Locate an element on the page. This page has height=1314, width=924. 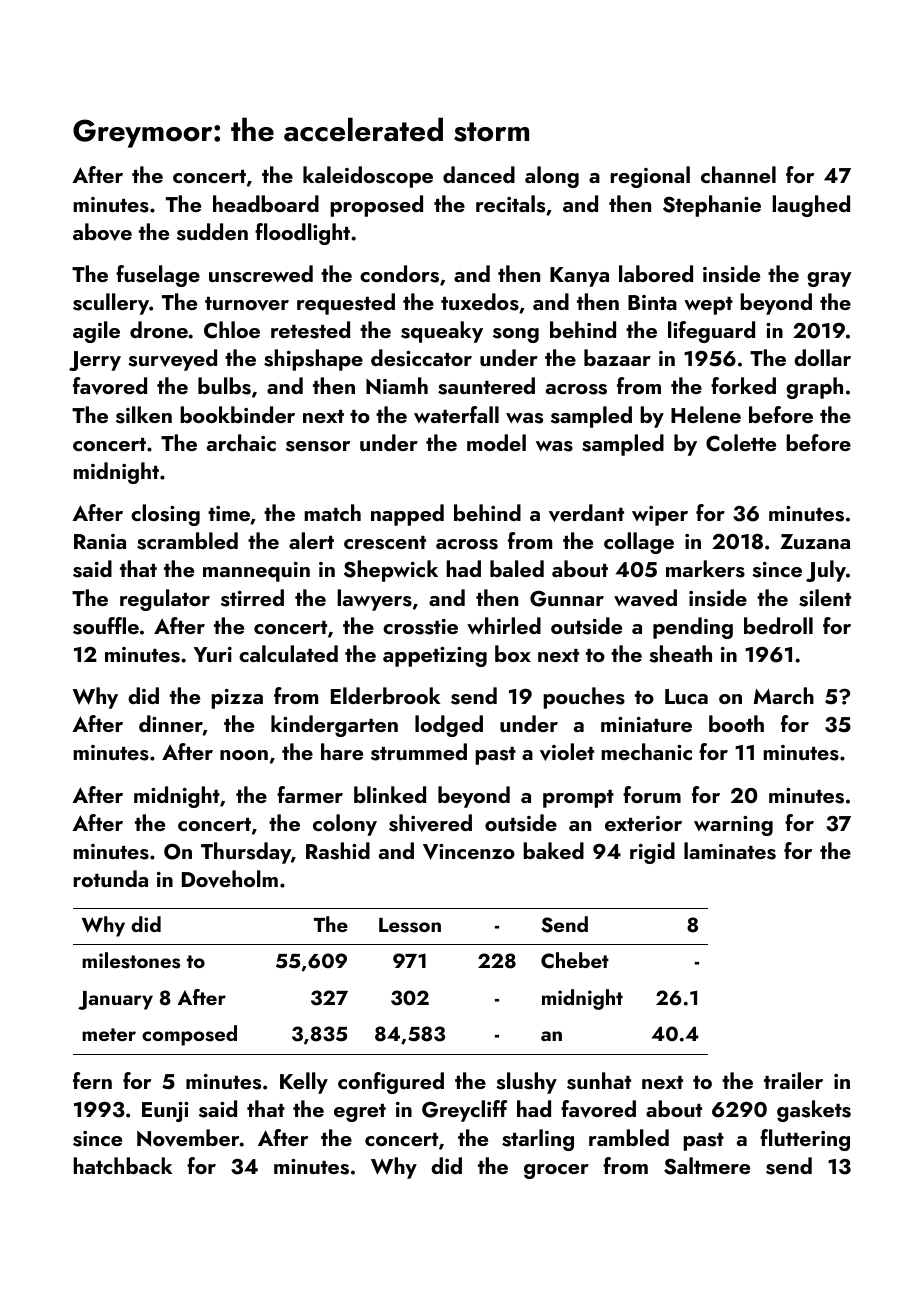
song is located at coordinates (516, 335).
